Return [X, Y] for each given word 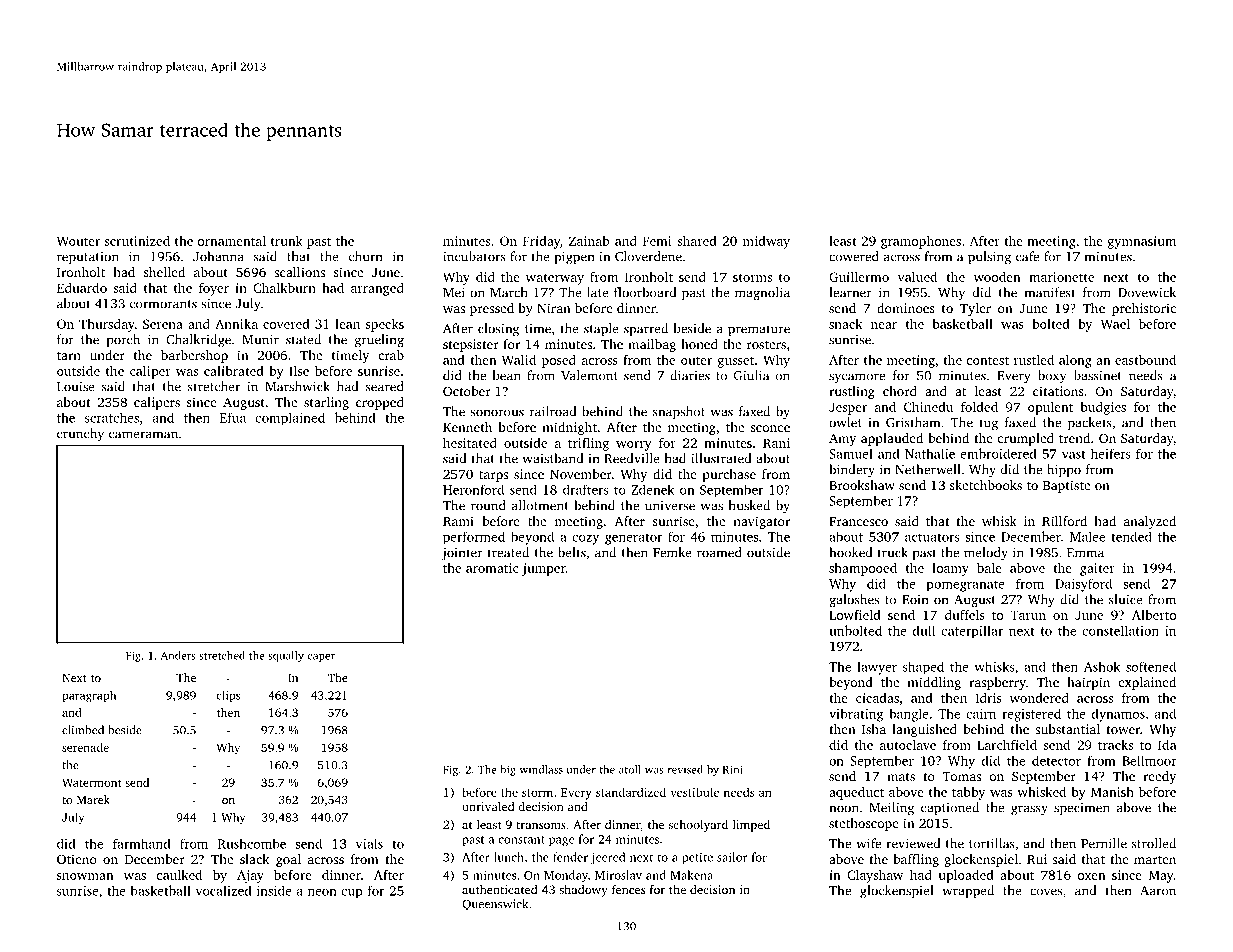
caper [321, 658]
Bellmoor [1149, 760]
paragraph [89, 696]
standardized [631, 792]
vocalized [224, 890]
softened [1151, 666]
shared [697, 241]
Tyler [975, 309]
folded [979, 407]
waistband [553, 458]
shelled [164, 272]
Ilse [299, 371]
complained [290, 419]
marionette [1061, 277]
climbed [83, 730]
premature [759, 330]
